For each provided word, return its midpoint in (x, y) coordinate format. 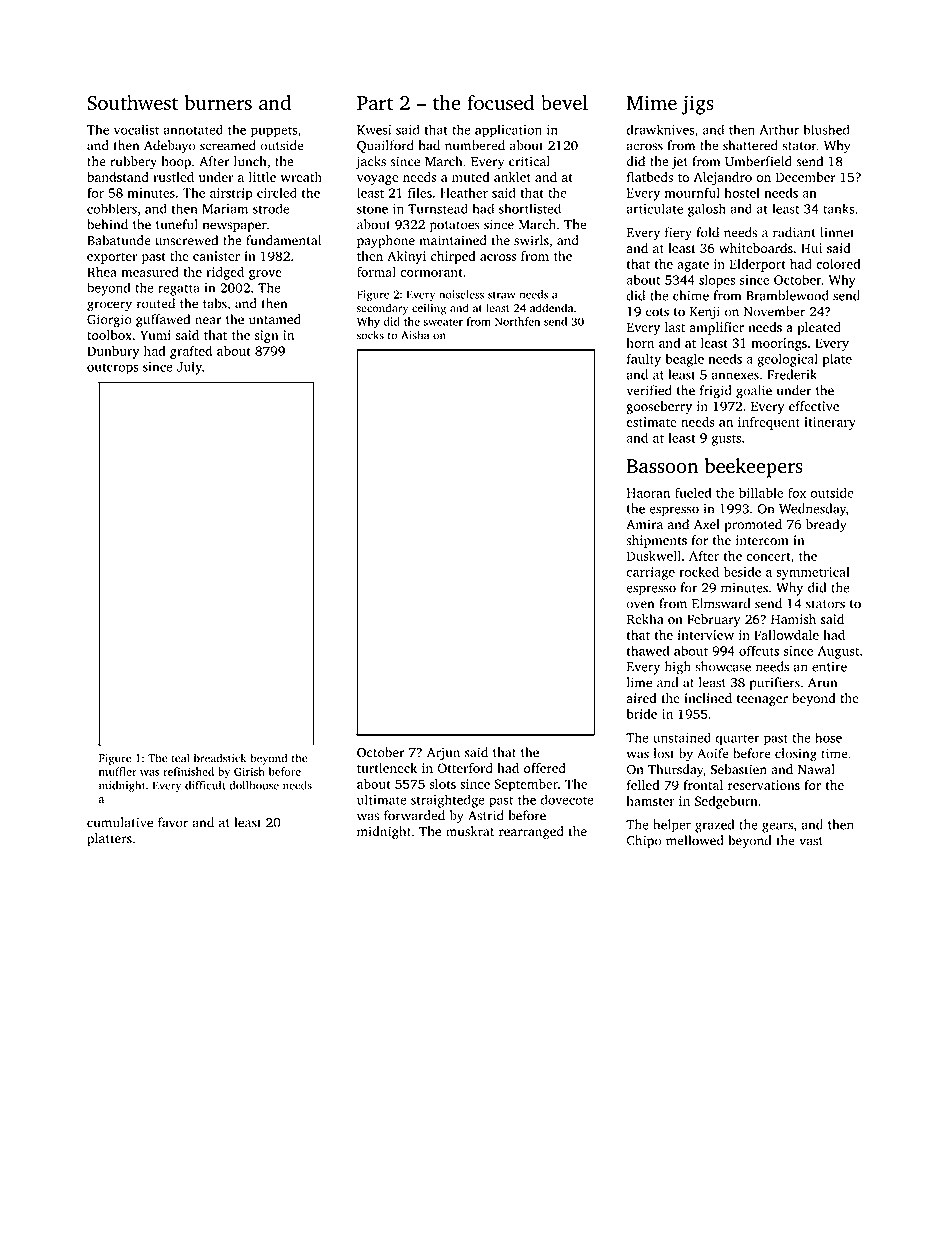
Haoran (648, 493)
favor (173, 822)
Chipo (644, 842)
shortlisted (530, 208)
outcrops (112, 369)
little (262, 177)
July (189, 368)
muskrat (470, 831)
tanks (838, 208)
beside (742, 571)
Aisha (415, 335)
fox (797, 492)
